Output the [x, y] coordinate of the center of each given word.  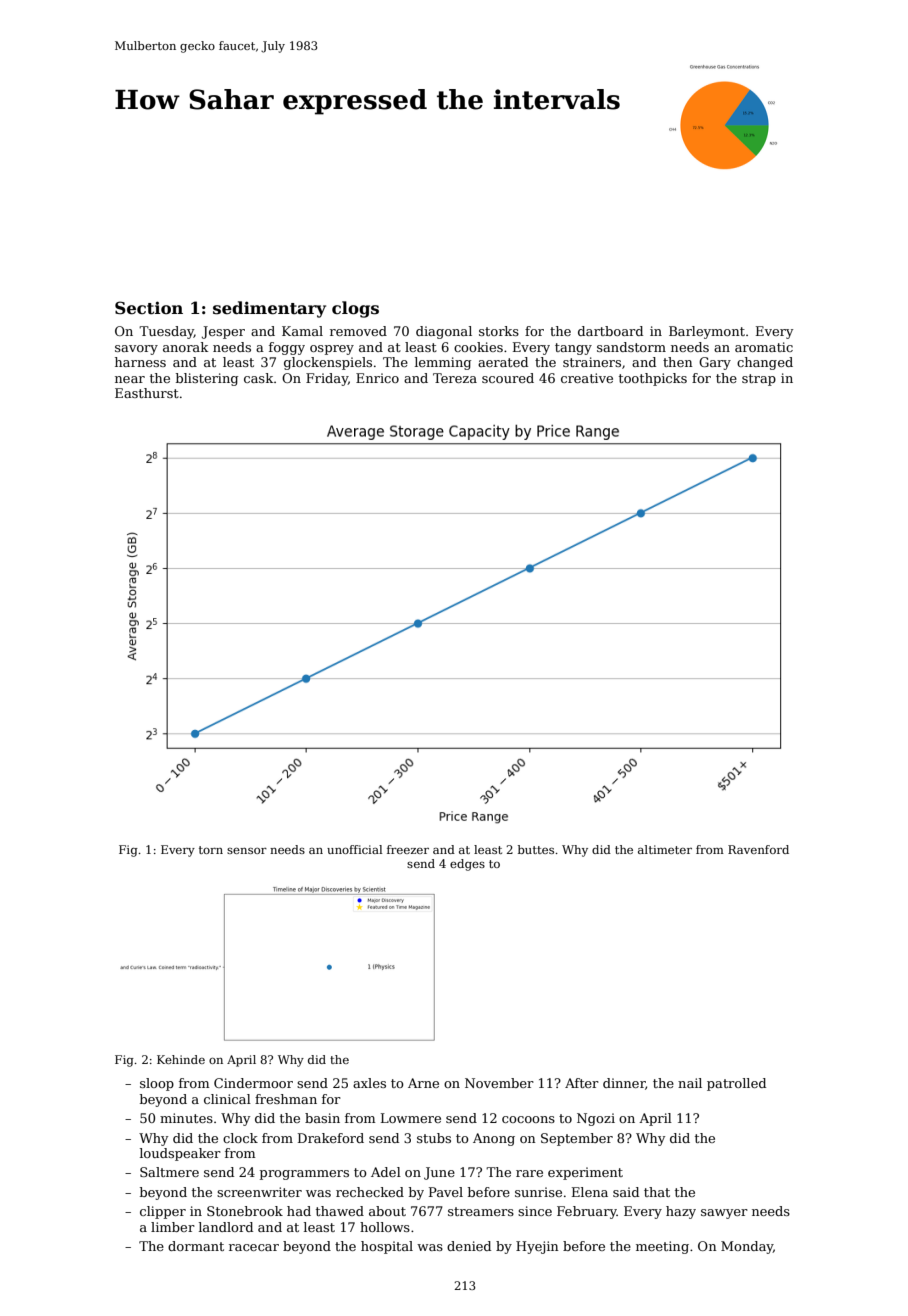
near [130, 379]
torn [211, 850]
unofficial [355, 849]
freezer [408, 849]
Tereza [455, 378]
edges [467, 865]
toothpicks [653, 379]
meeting [662, 1247]
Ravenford [758, 849]
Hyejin [537, 1247]
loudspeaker [180, 1154]
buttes [536, 849]
